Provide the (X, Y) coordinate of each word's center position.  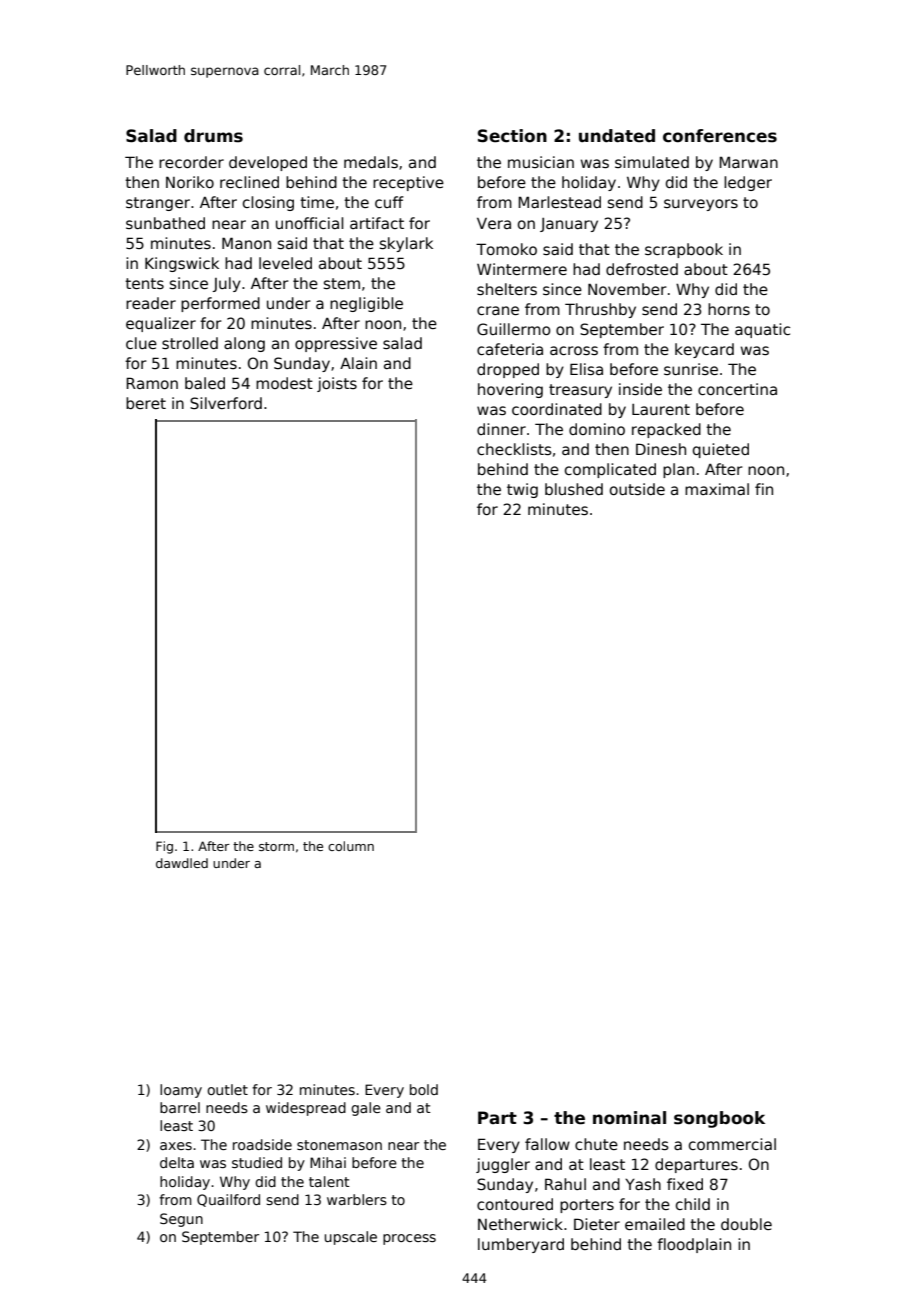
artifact (377, 223)
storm (276, 846)
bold (424, 1089)
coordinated (557, 409)
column (351, 846)
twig (522, 490)
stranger (158, 204)
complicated (610, 470)
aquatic (762, 330)
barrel (180, 1107)
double (746, 1224)
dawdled (182, 863)
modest (284, 383)
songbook (719, 1119)
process (409, 1239)
